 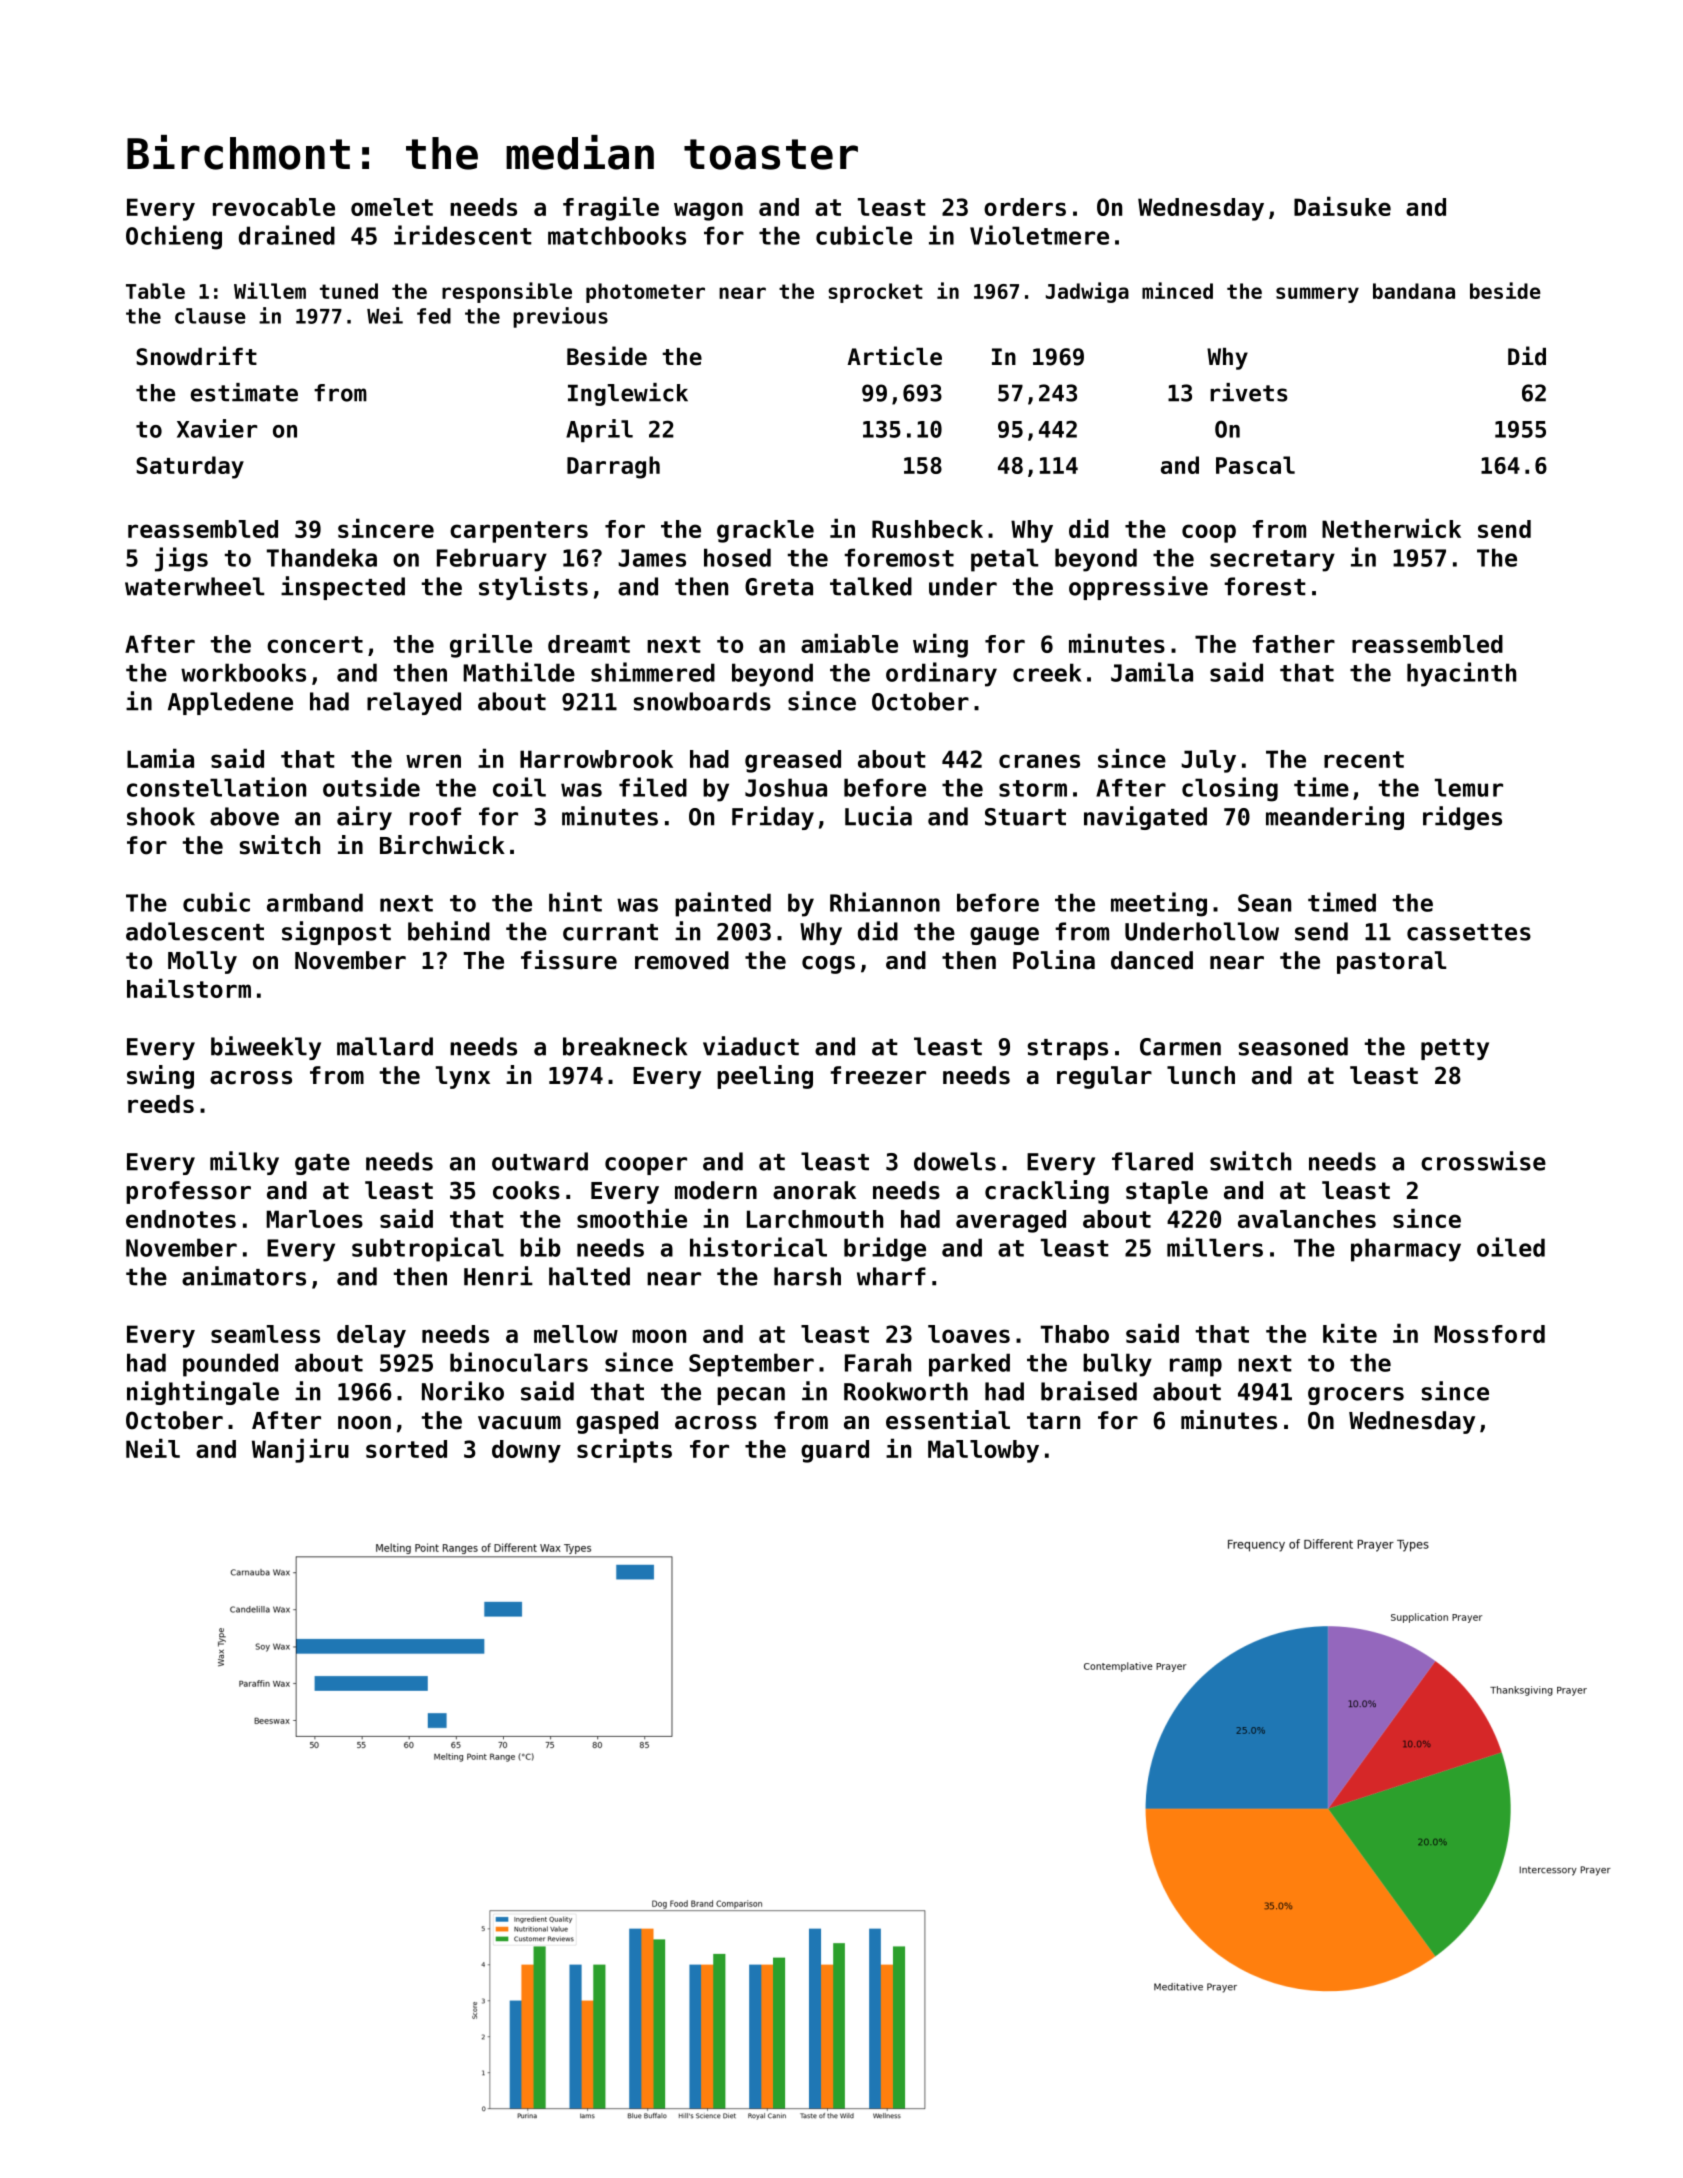 What do you see at coordinates (1414, 291) in the screenshot?
I see `bandana` at bounding box center [1414, 291].
